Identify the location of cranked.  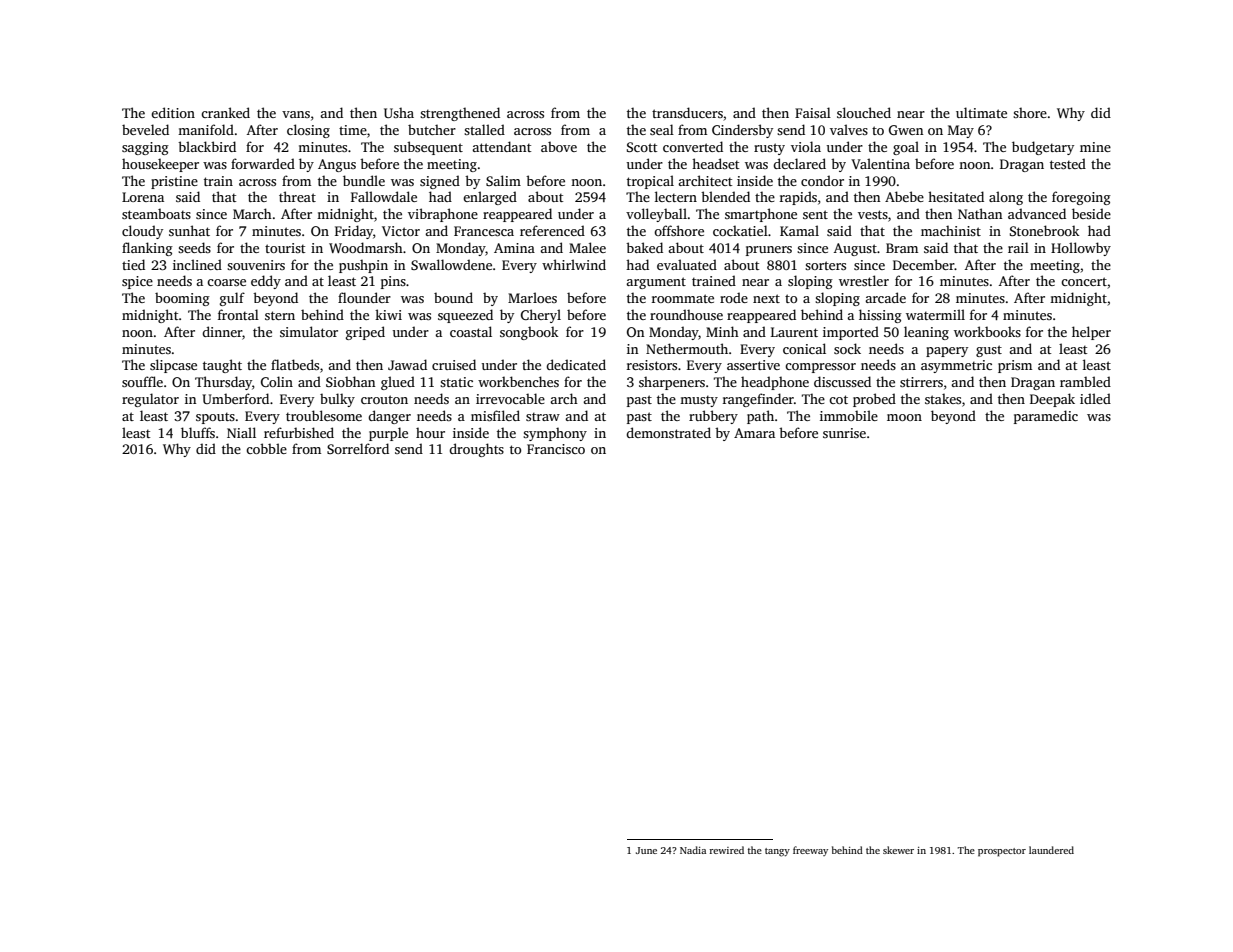
(225, 112).
